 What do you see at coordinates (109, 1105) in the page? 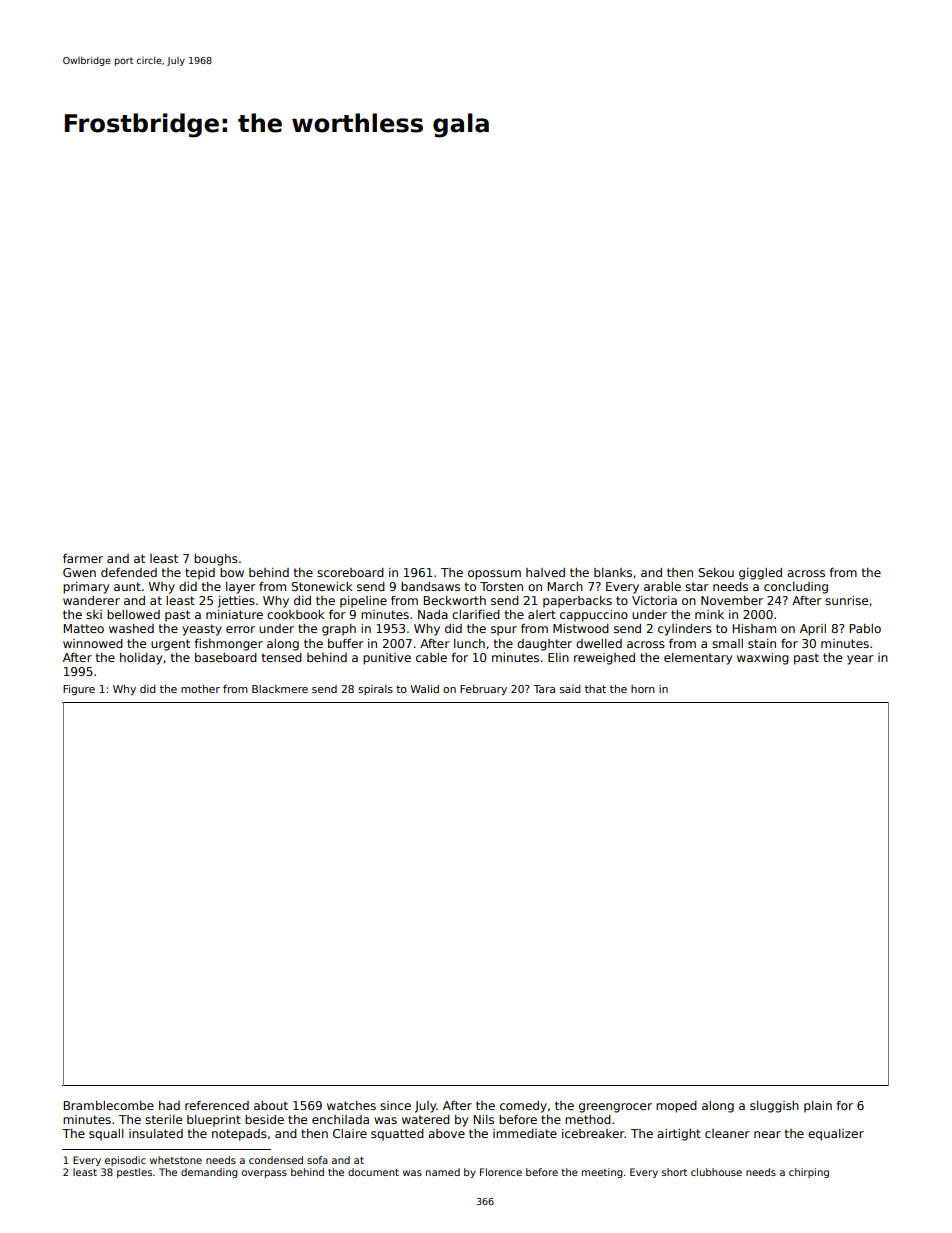
I see `Bramblecombe` at bounding box center [109, 1105].
